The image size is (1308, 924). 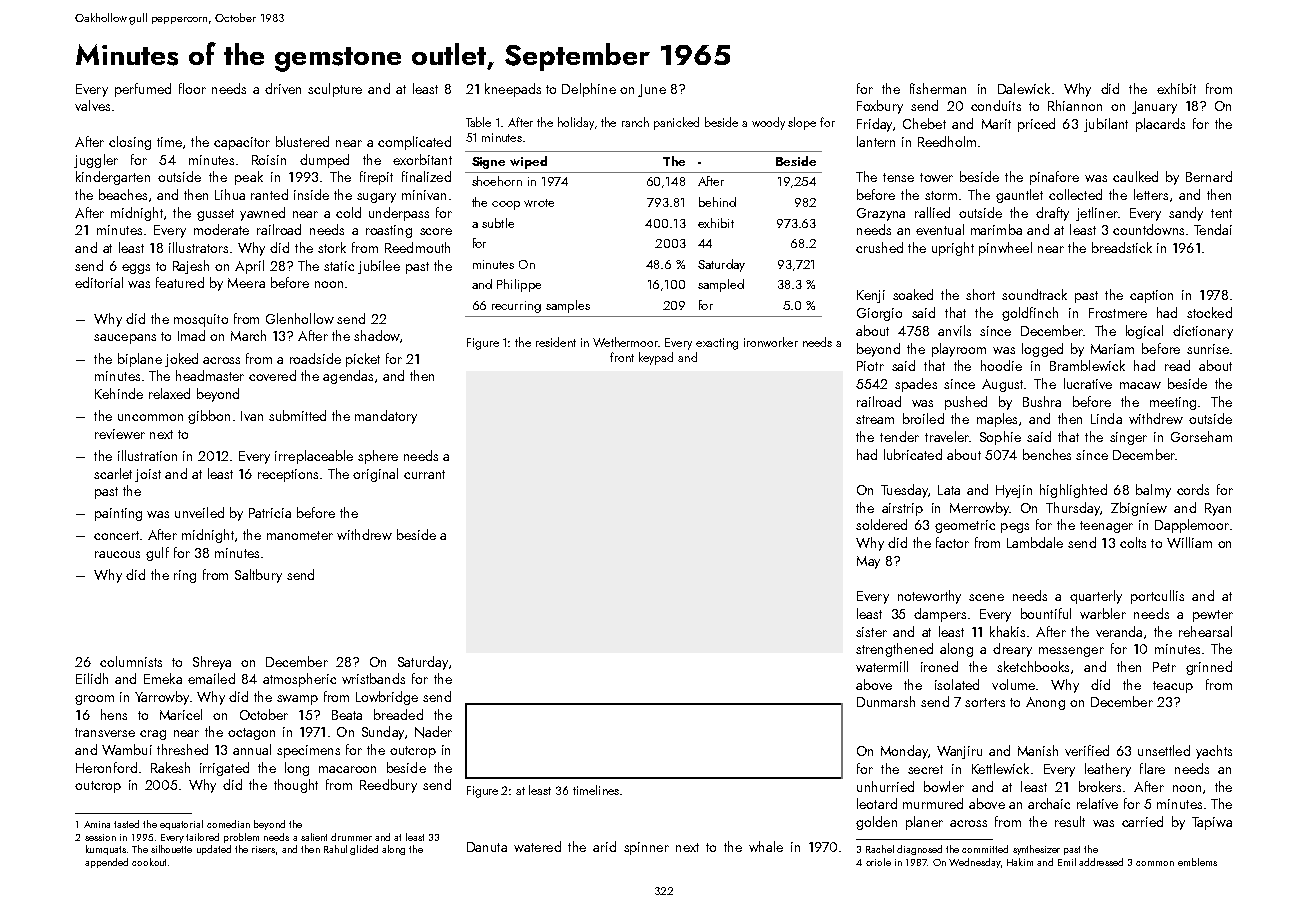 What do you see at coordinates (283, 88) in the screenshot?
I see `driven` at bounding box center [283, 88].
